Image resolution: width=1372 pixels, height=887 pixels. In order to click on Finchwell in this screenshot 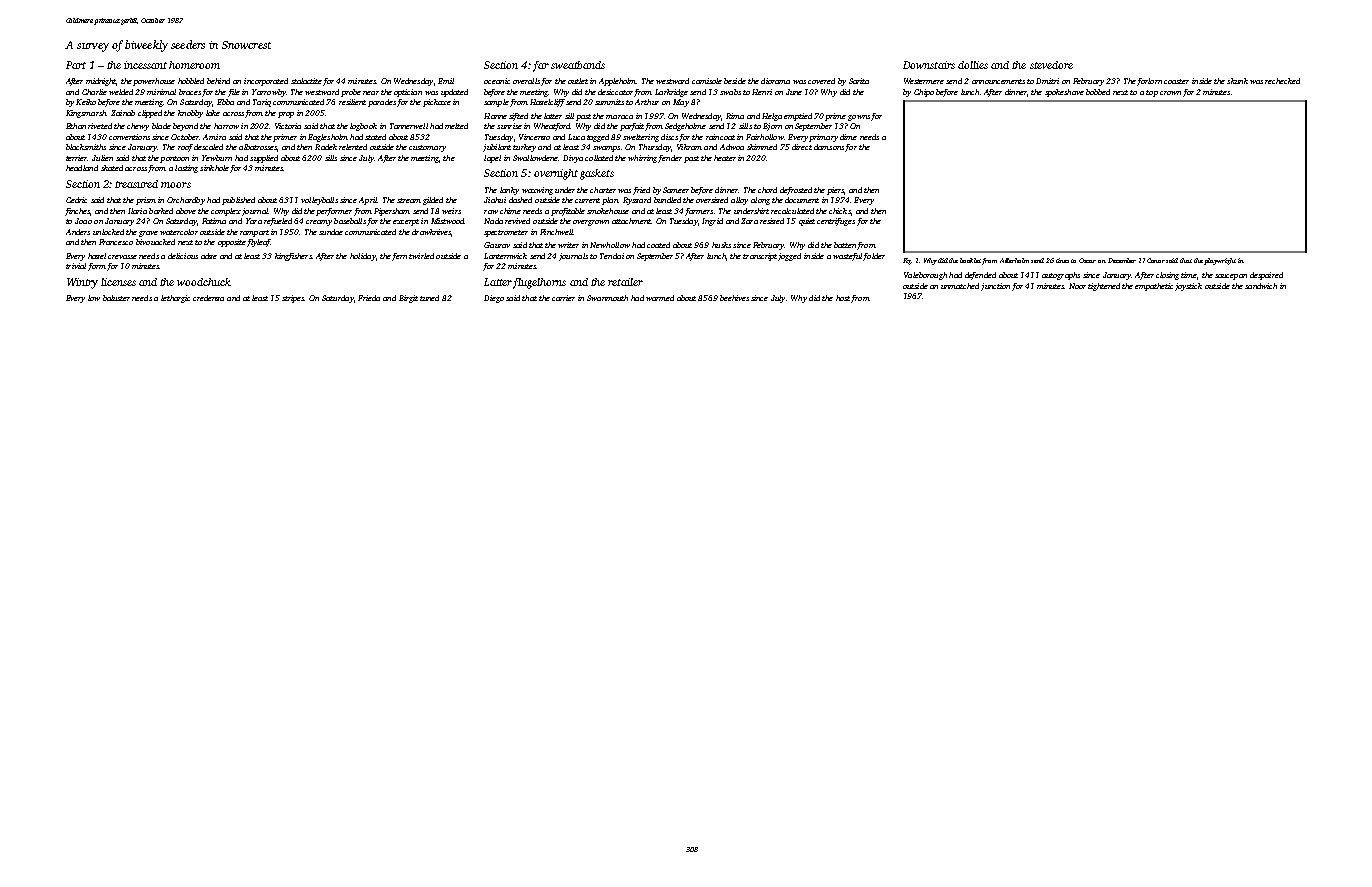, I will do `click(556, 232)`.
